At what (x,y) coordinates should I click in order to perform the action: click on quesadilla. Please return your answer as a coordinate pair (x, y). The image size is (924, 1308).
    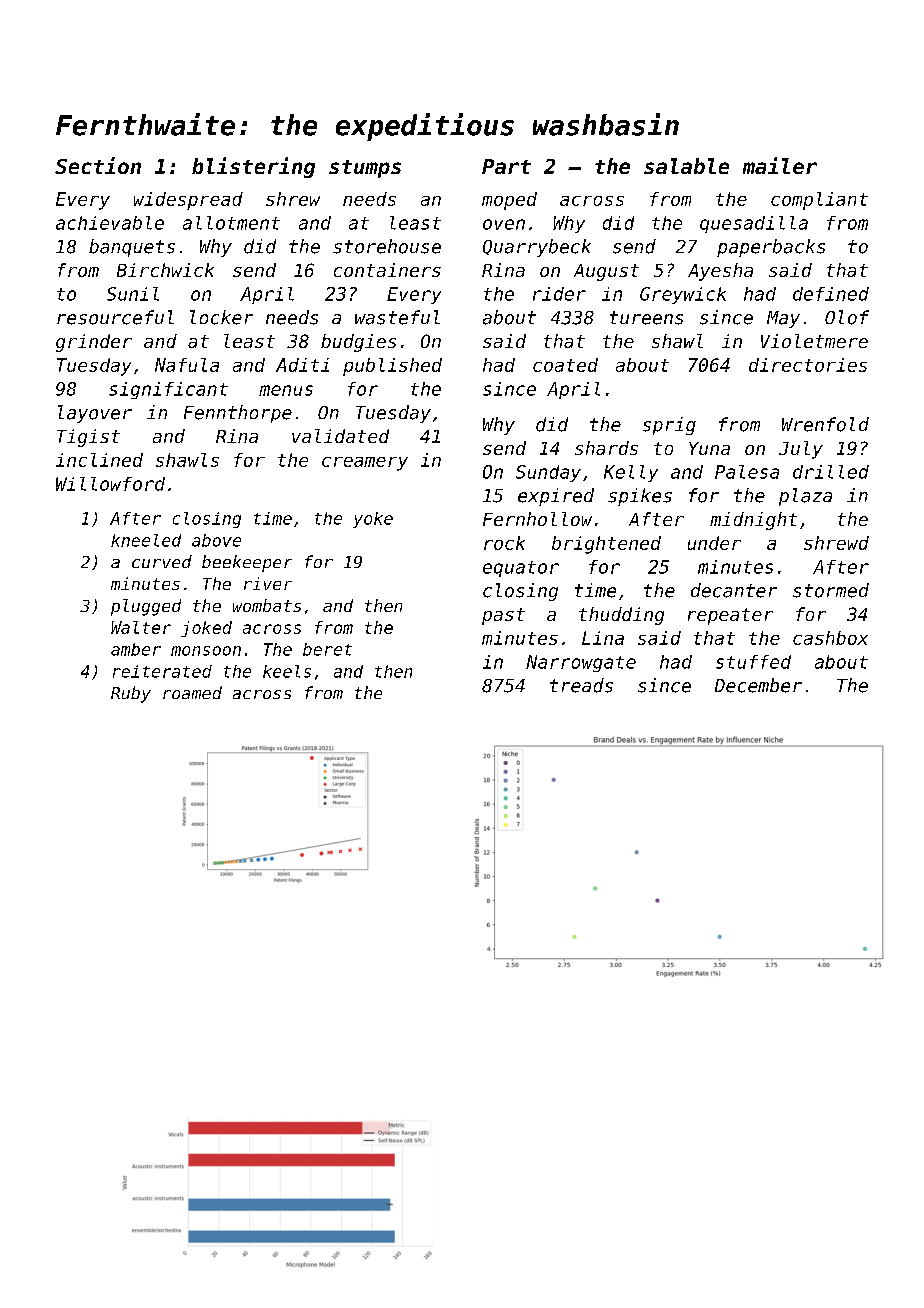
    Looking at the image, I should click on (754, 224).
